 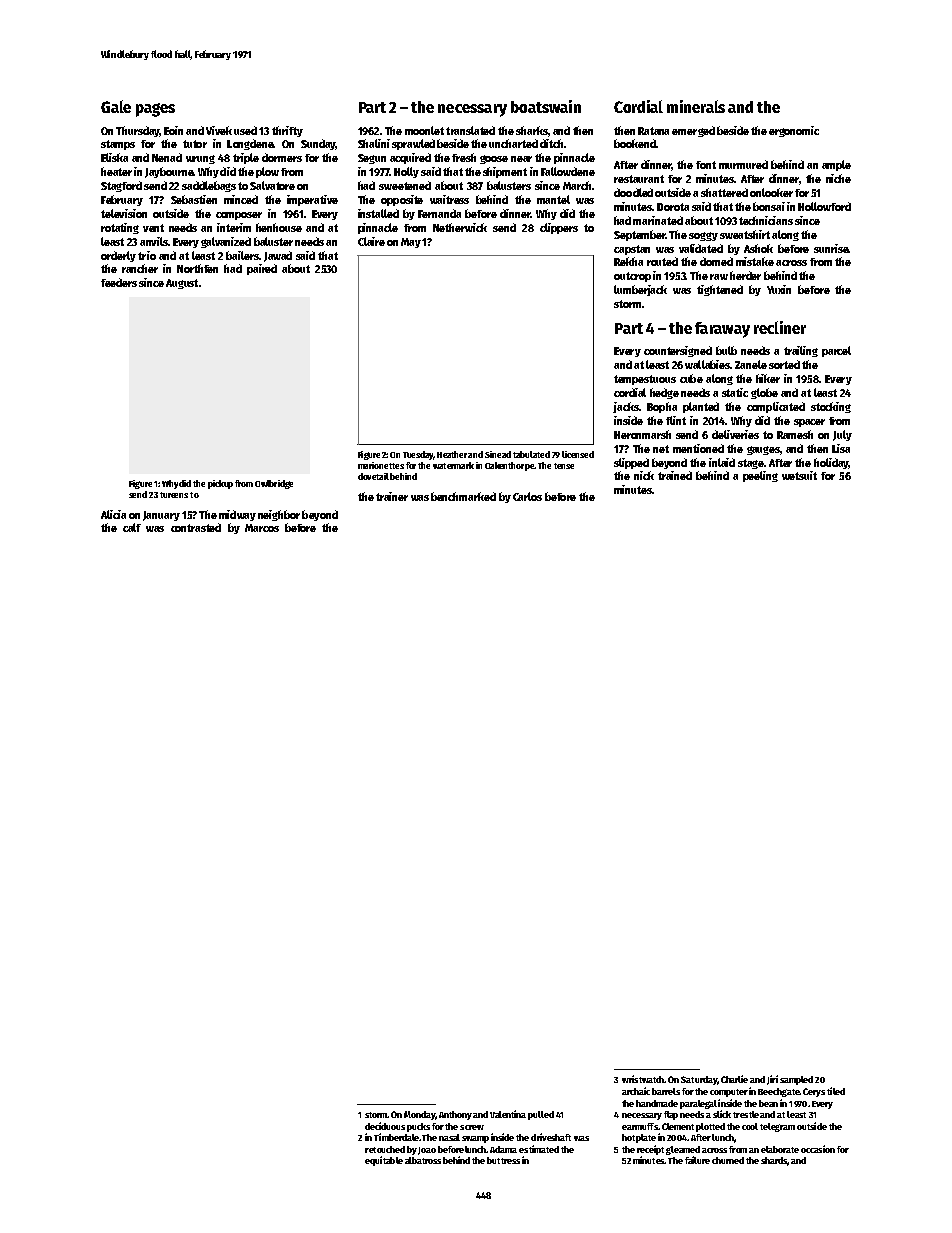 I want to click on wristwatch, so click(x=643, y=1079).
